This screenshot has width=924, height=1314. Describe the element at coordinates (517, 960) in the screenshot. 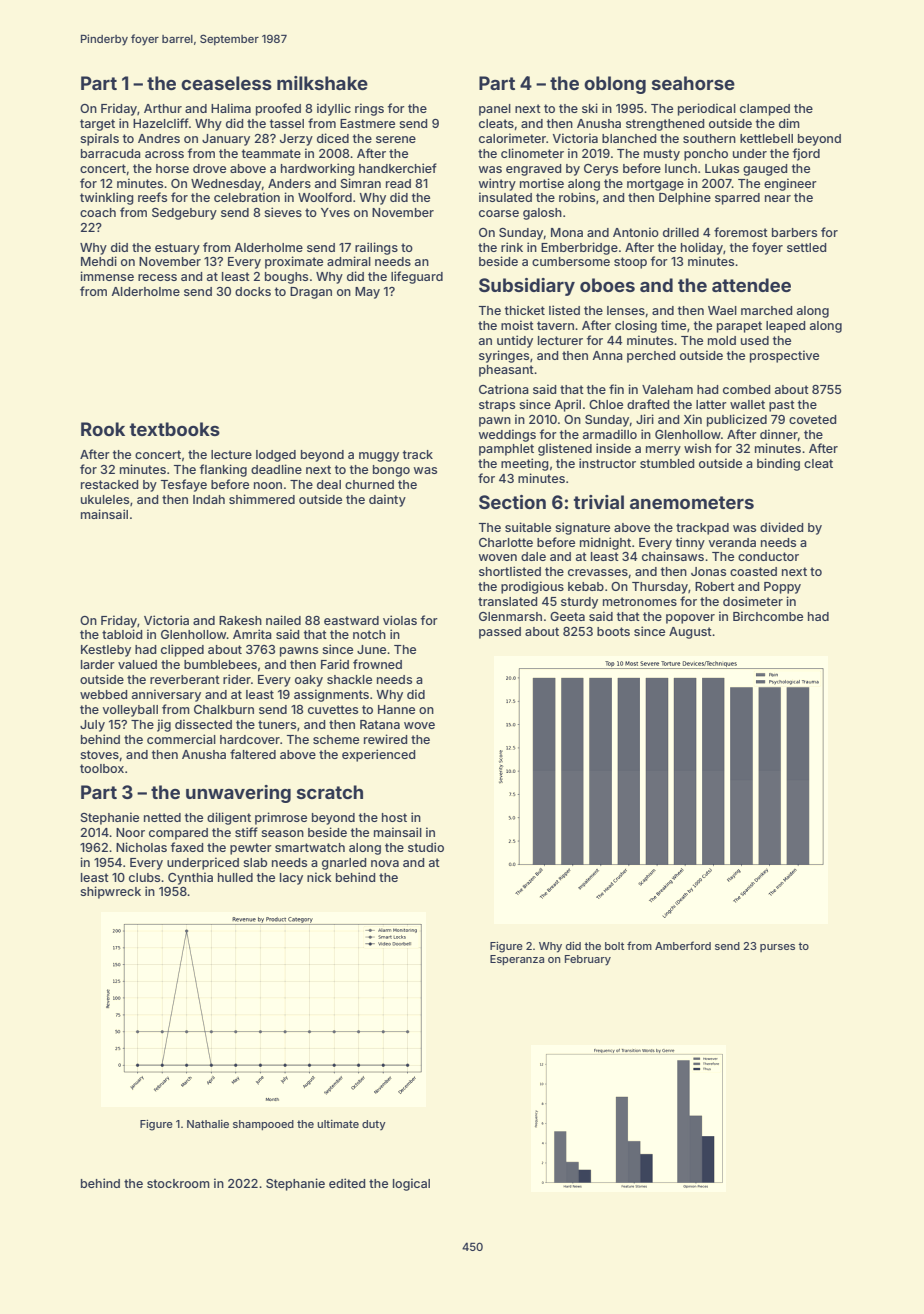

I see `Esperanza` at that location.
